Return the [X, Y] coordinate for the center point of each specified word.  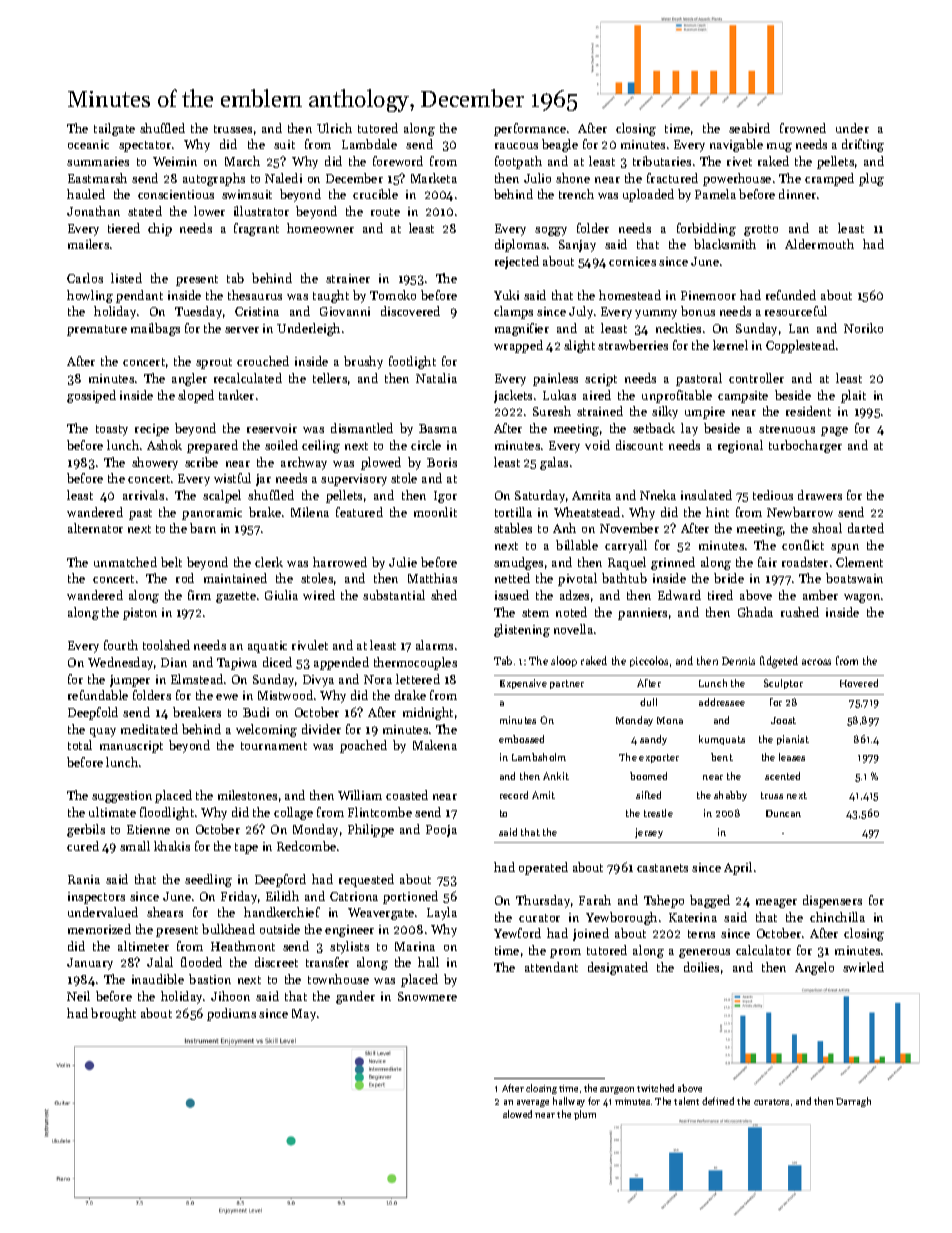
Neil [78, 996]
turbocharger [805, 446]
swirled [863, 967]
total [80, 745]
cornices [632, 261]
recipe [152, 430]
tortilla [513, 512]
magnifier [522, 329]
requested [366, 880]
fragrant [256, 229]
